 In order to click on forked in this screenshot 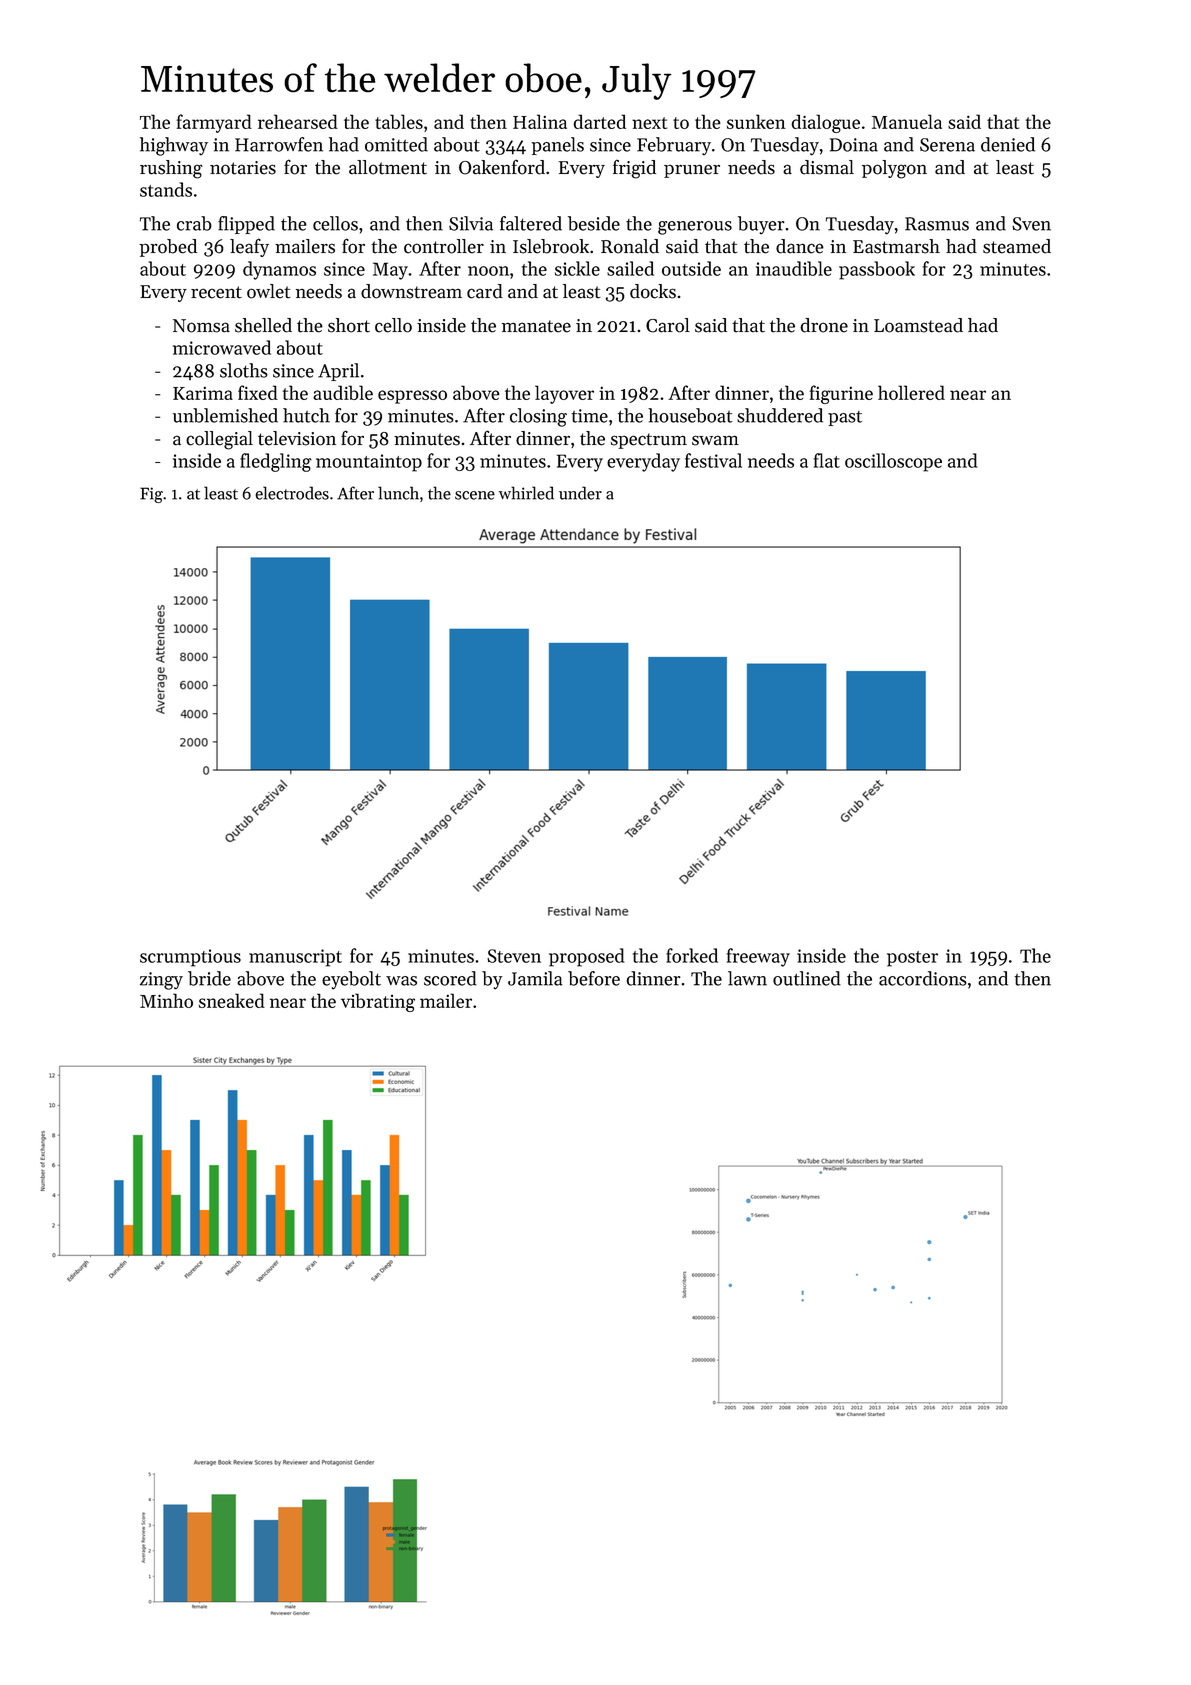, I will do `click(692, 955)`.
